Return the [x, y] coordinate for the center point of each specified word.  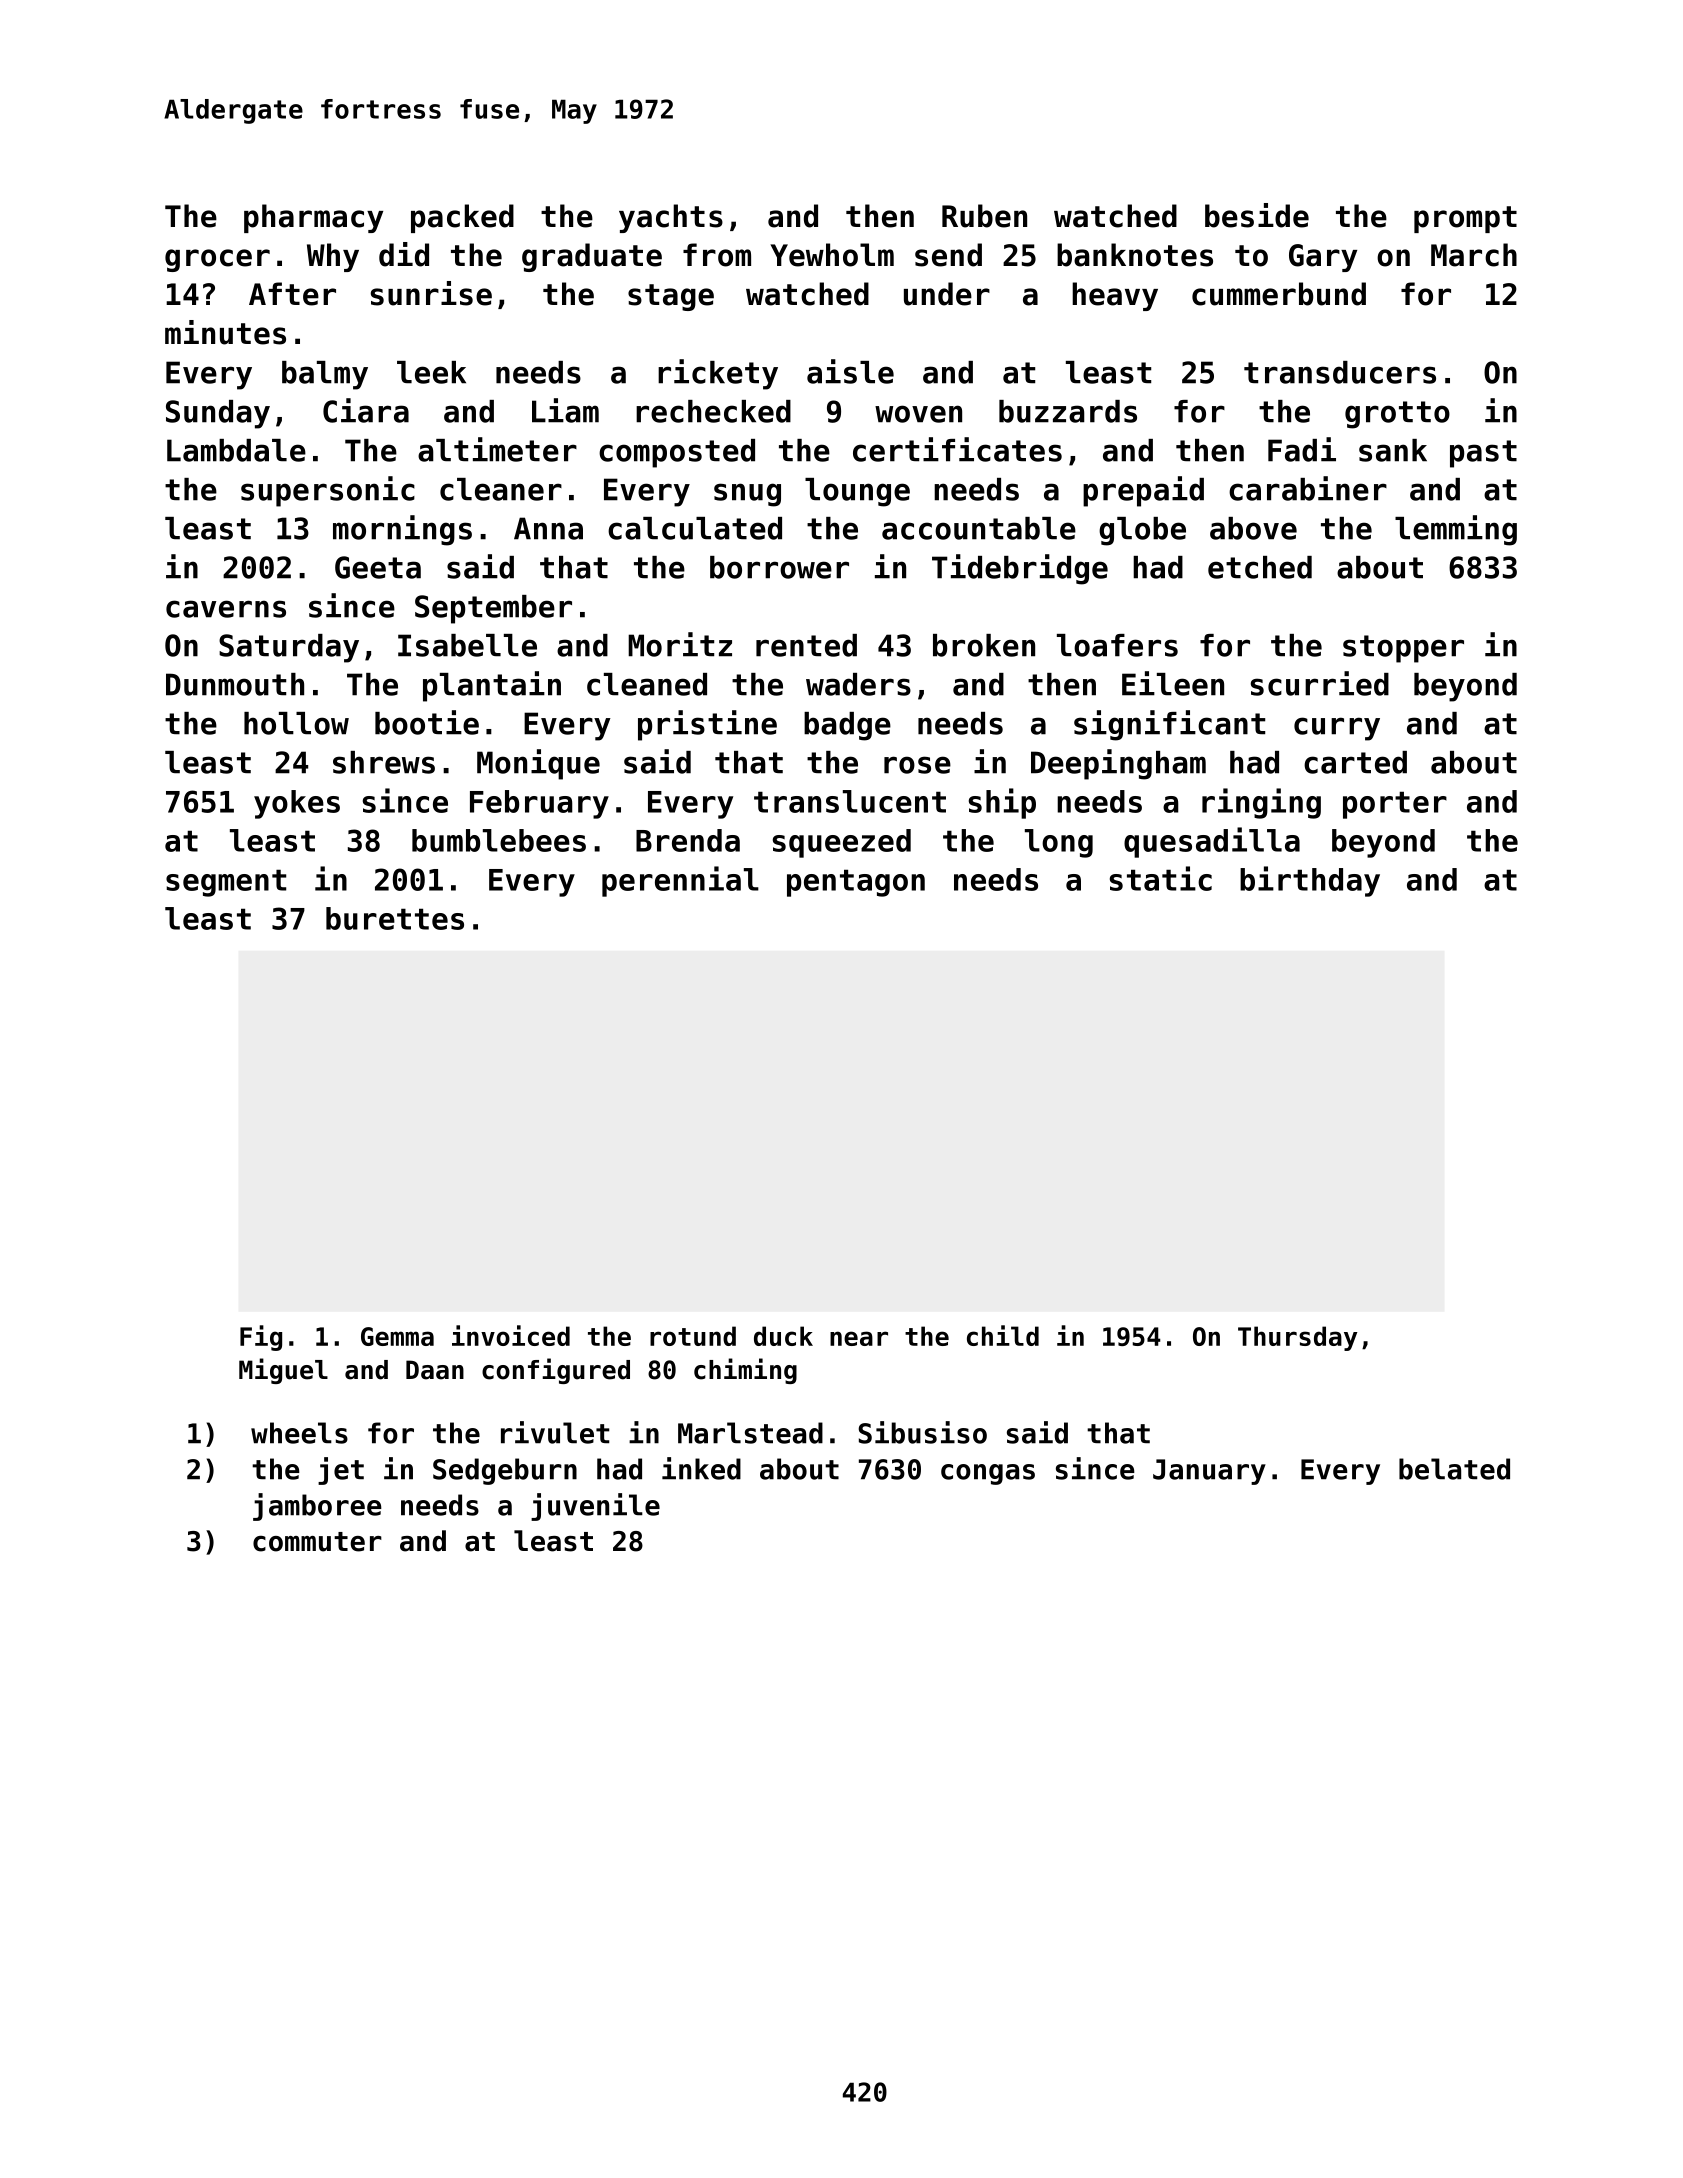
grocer [217, 260]
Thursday [1297, 1338]
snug [747, 495]
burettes [395, 918]
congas [988, 1474]
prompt [1465, 219]
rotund [693, 1336]
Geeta [378, 567]
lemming [1456, 530]
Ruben [984, 216]
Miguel [283, 1371]
